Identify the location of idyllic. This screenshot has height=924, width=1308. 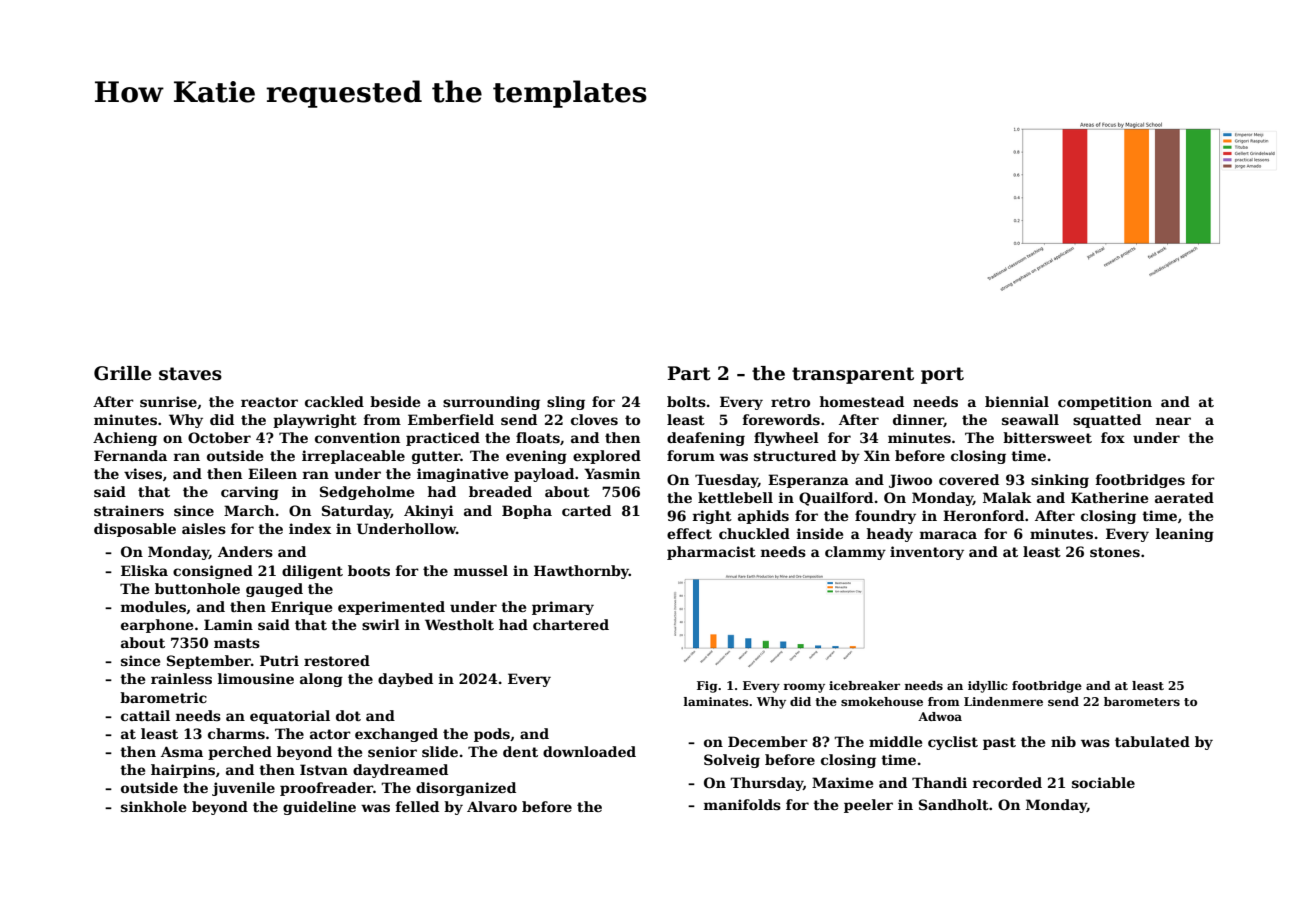
(988, 687).
